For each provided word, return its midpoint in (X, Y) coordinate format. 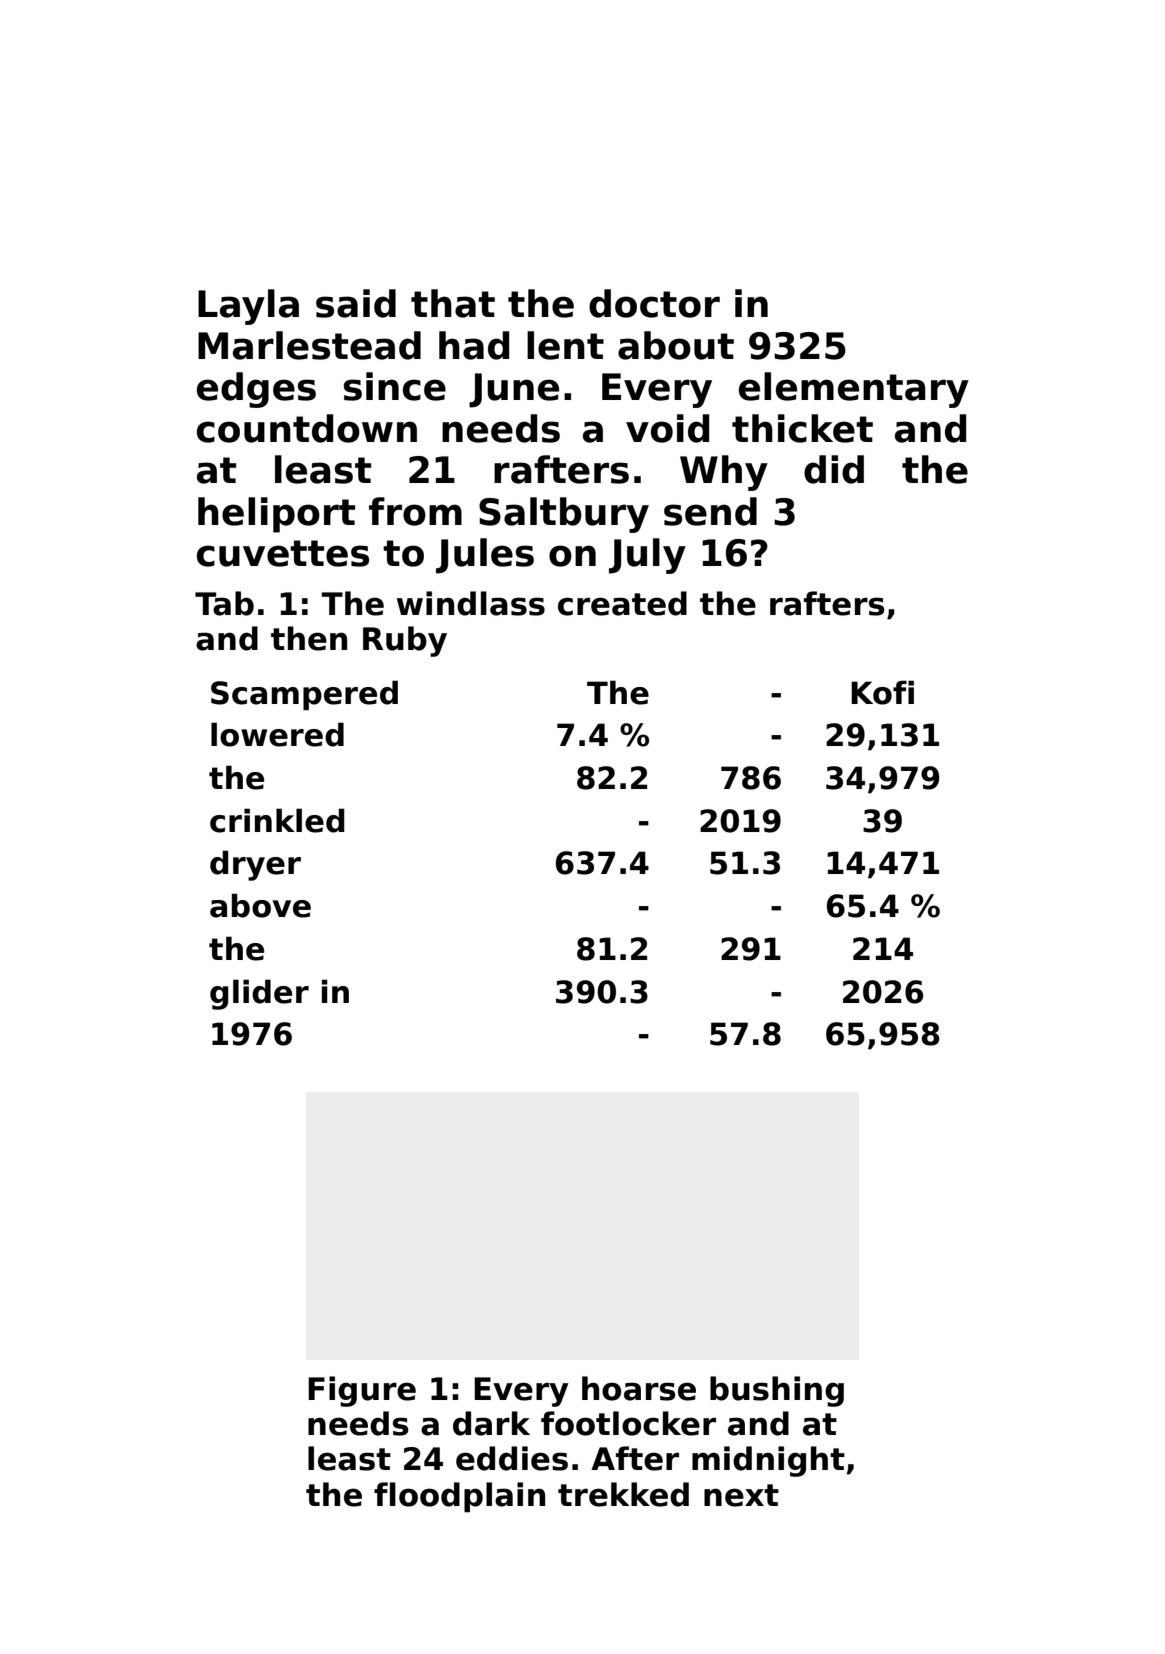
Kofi (882, 692)
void (667, 428)
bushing (777, 1391)
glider (259, 994)
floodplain (459, 1497)
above (260, 905)
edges (256, 390)
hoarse (639, 1388)
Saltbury (564, 515)
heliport (276, 515)
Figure (362, 1391)
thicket (802, 428)
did (834, 469)
